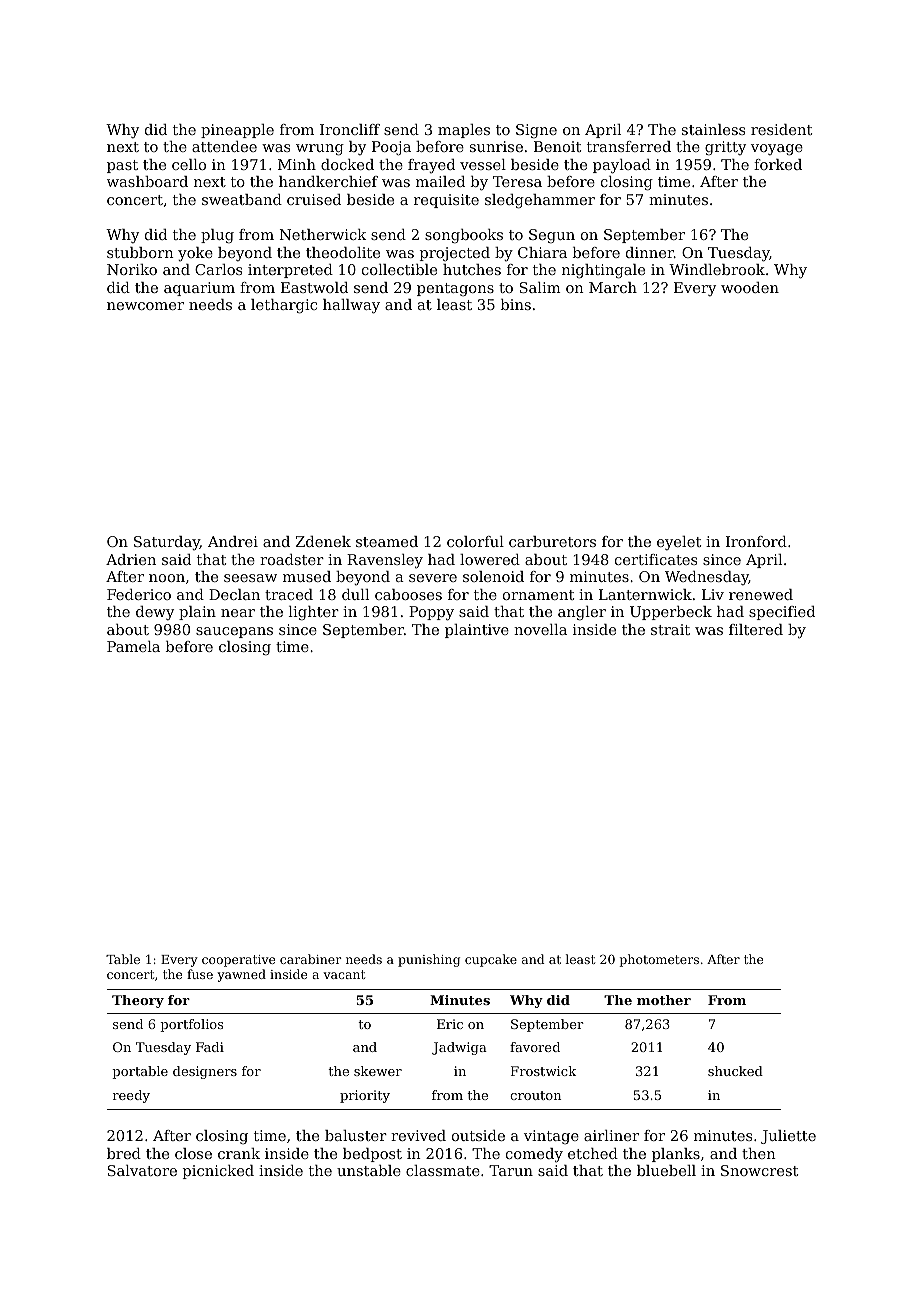 This screenshot has height=1308, width=924. Describe the element at coordinates (756, 629) in the screenshot. I see `filtered` at that location.
